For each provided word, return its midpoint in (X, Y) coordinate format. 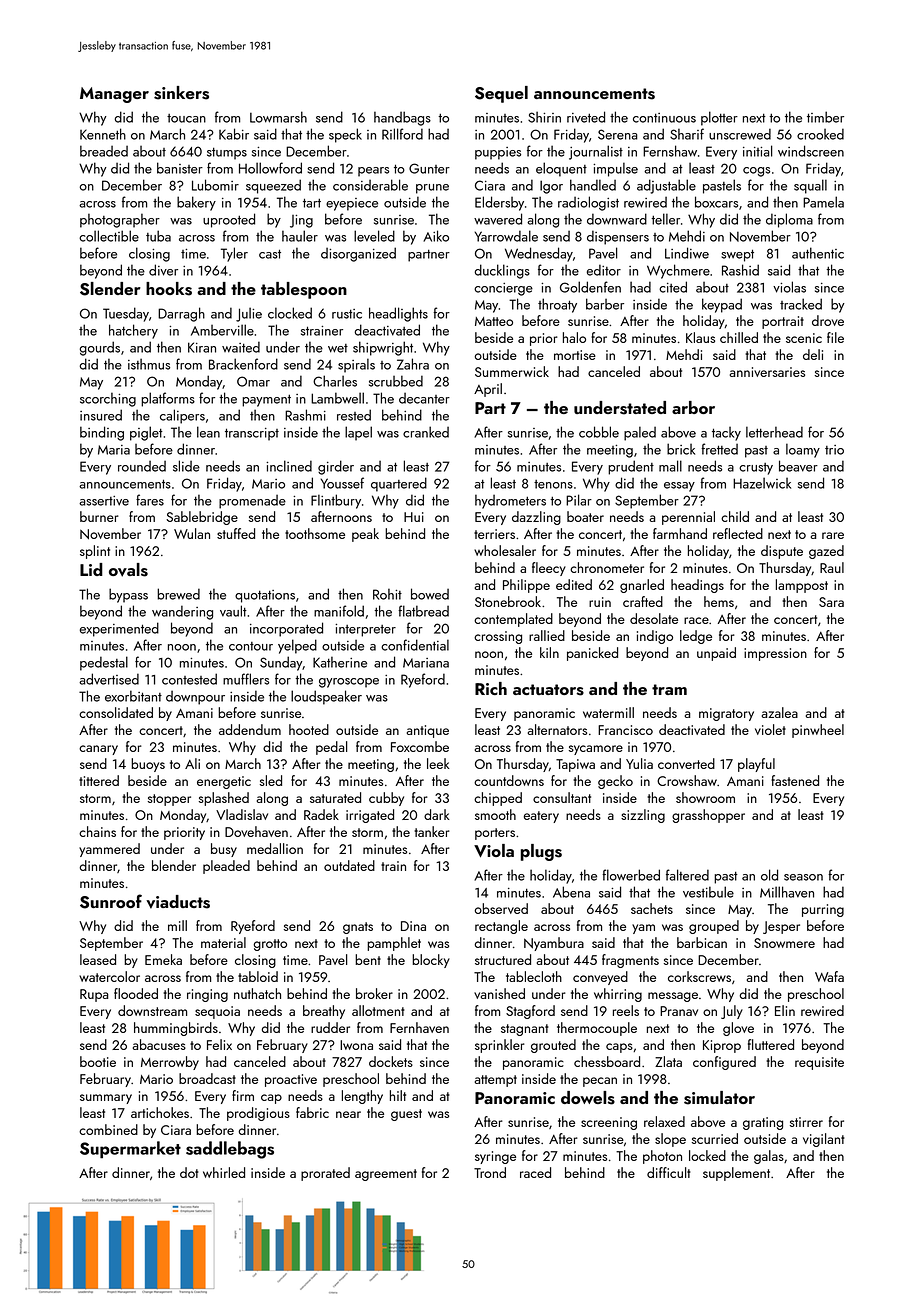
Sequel (501, 94)
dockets (391, 1061)
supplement (736, 1174)
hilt (398, 1095)
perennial (688, 518)
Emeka (163, 959)
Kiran (202, 347)
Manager (114, 95)
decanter (424, 398)
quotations (265, 596)
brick (681, 449)
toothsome (315, 533)
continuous (664, 118)
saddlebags (230, 1150)
